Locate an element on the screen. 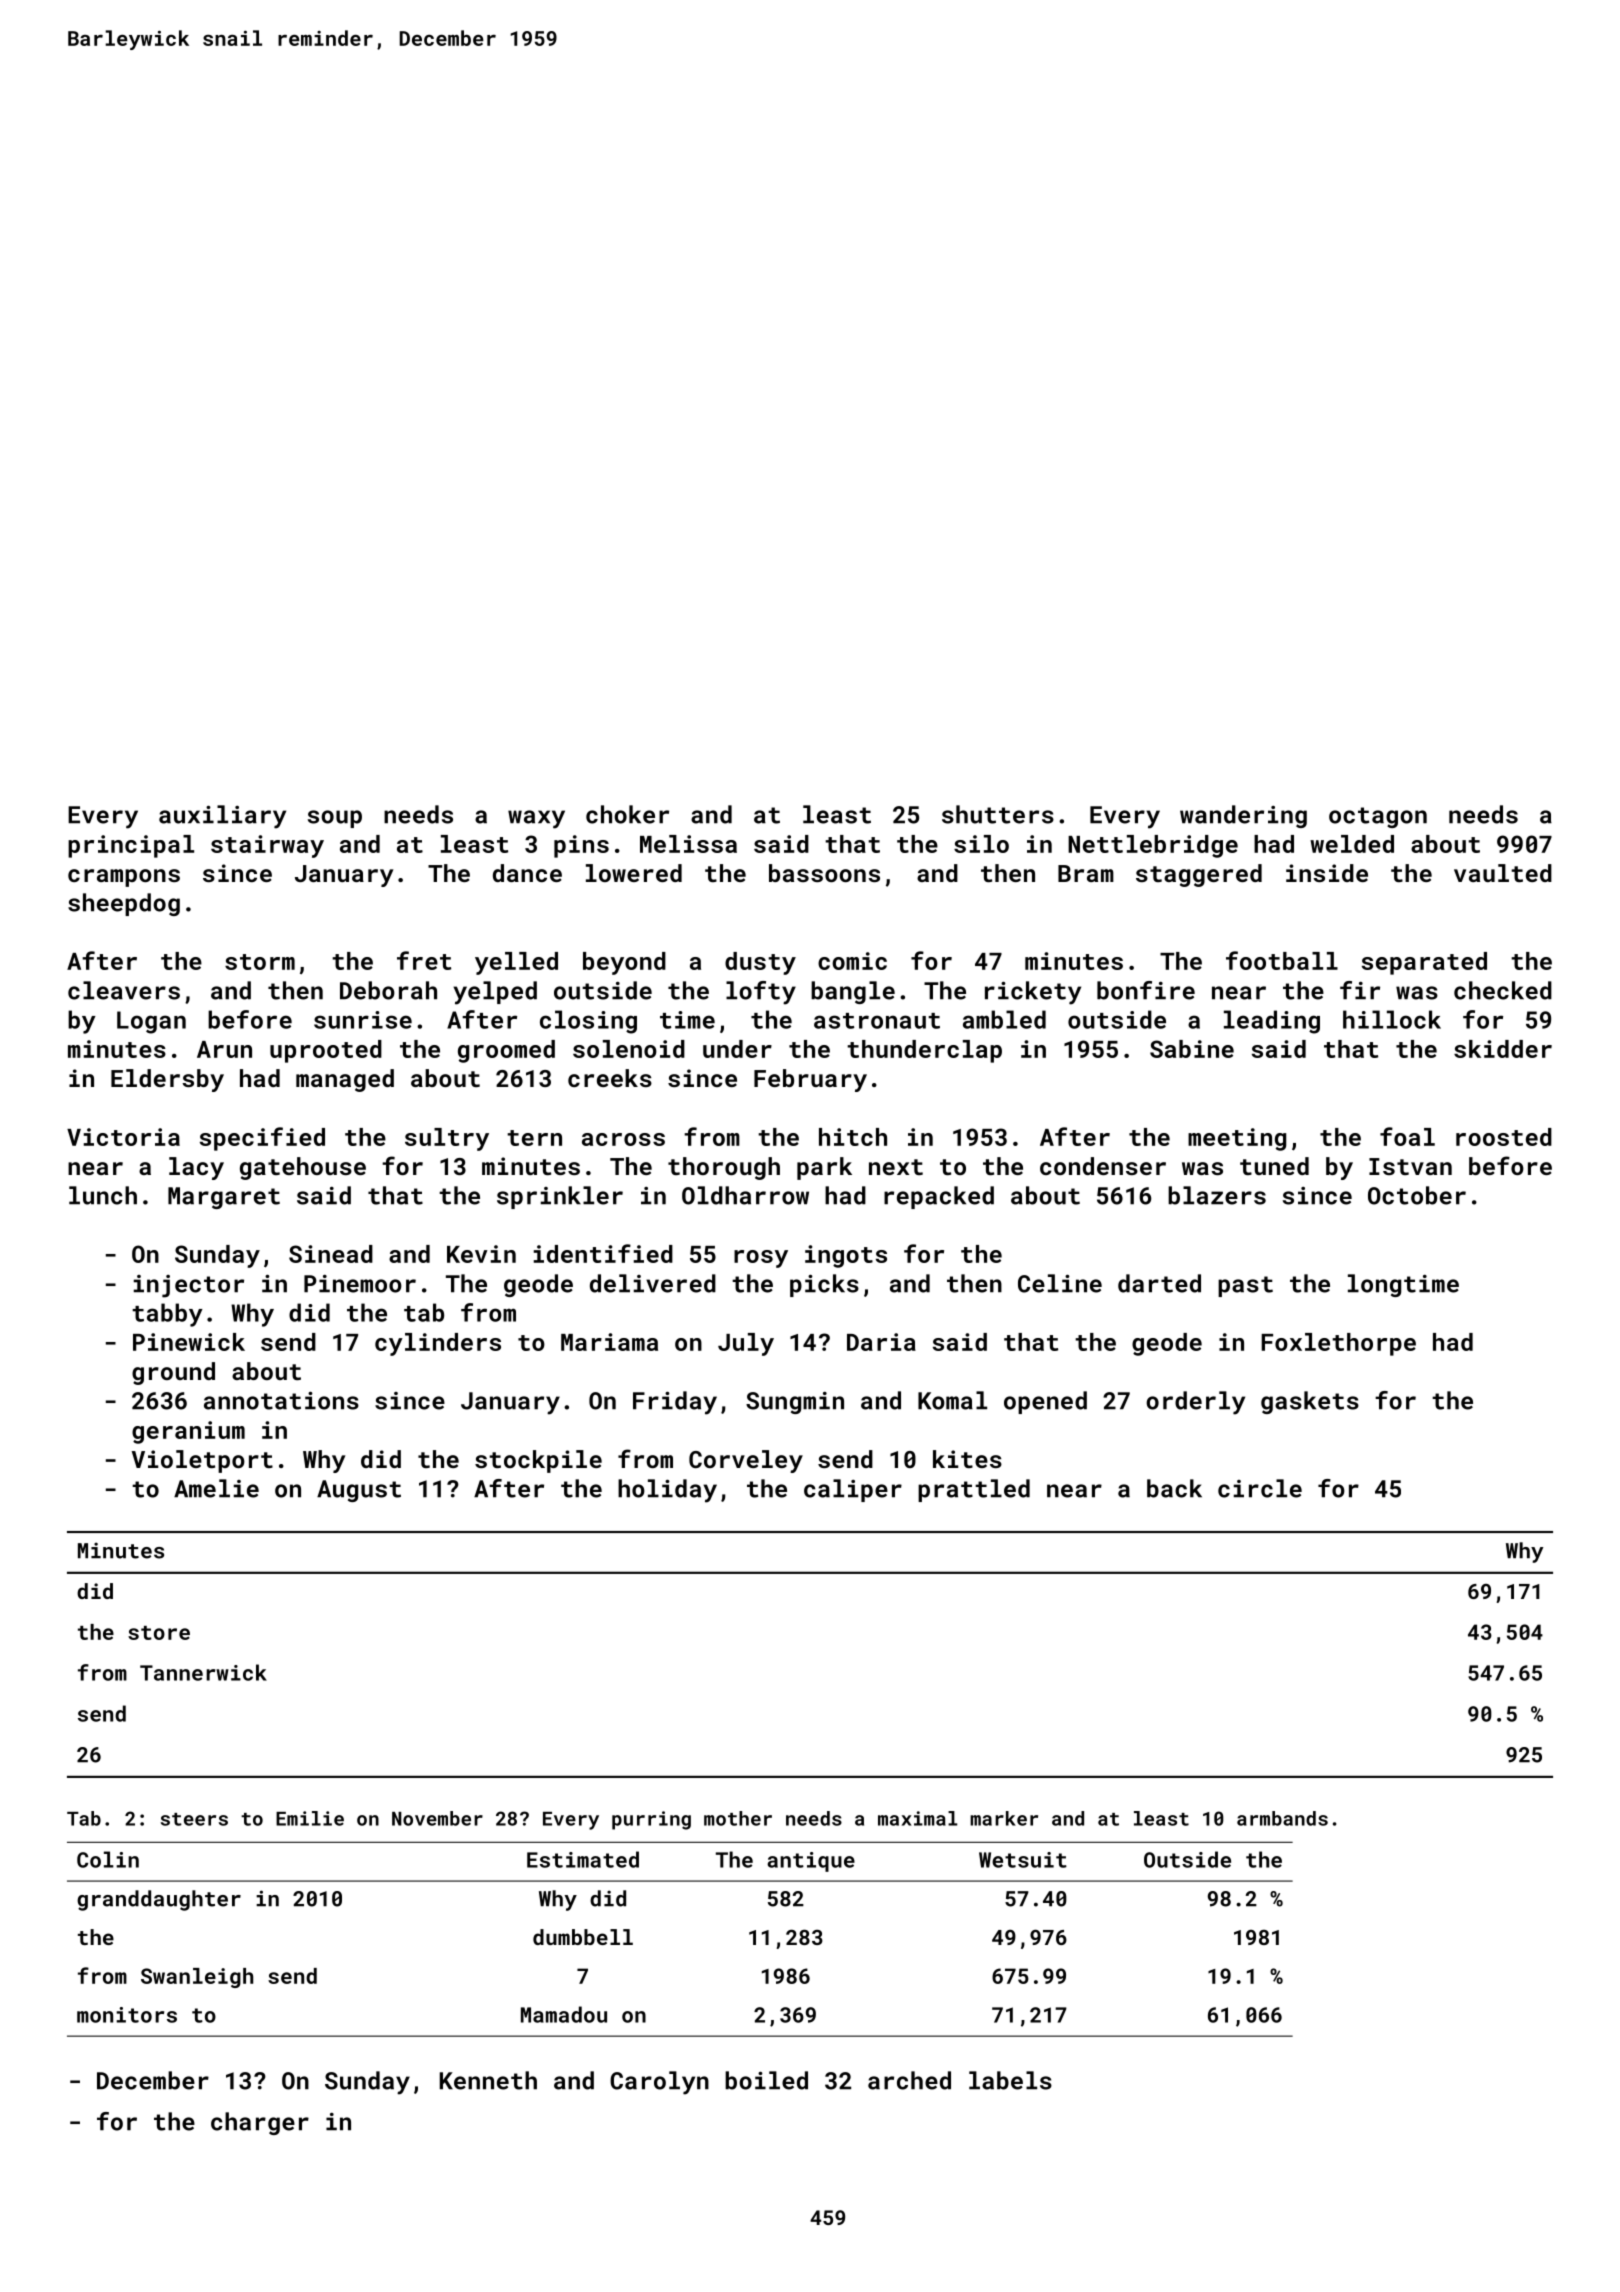  ground is located at coordinates (173, 1373).
